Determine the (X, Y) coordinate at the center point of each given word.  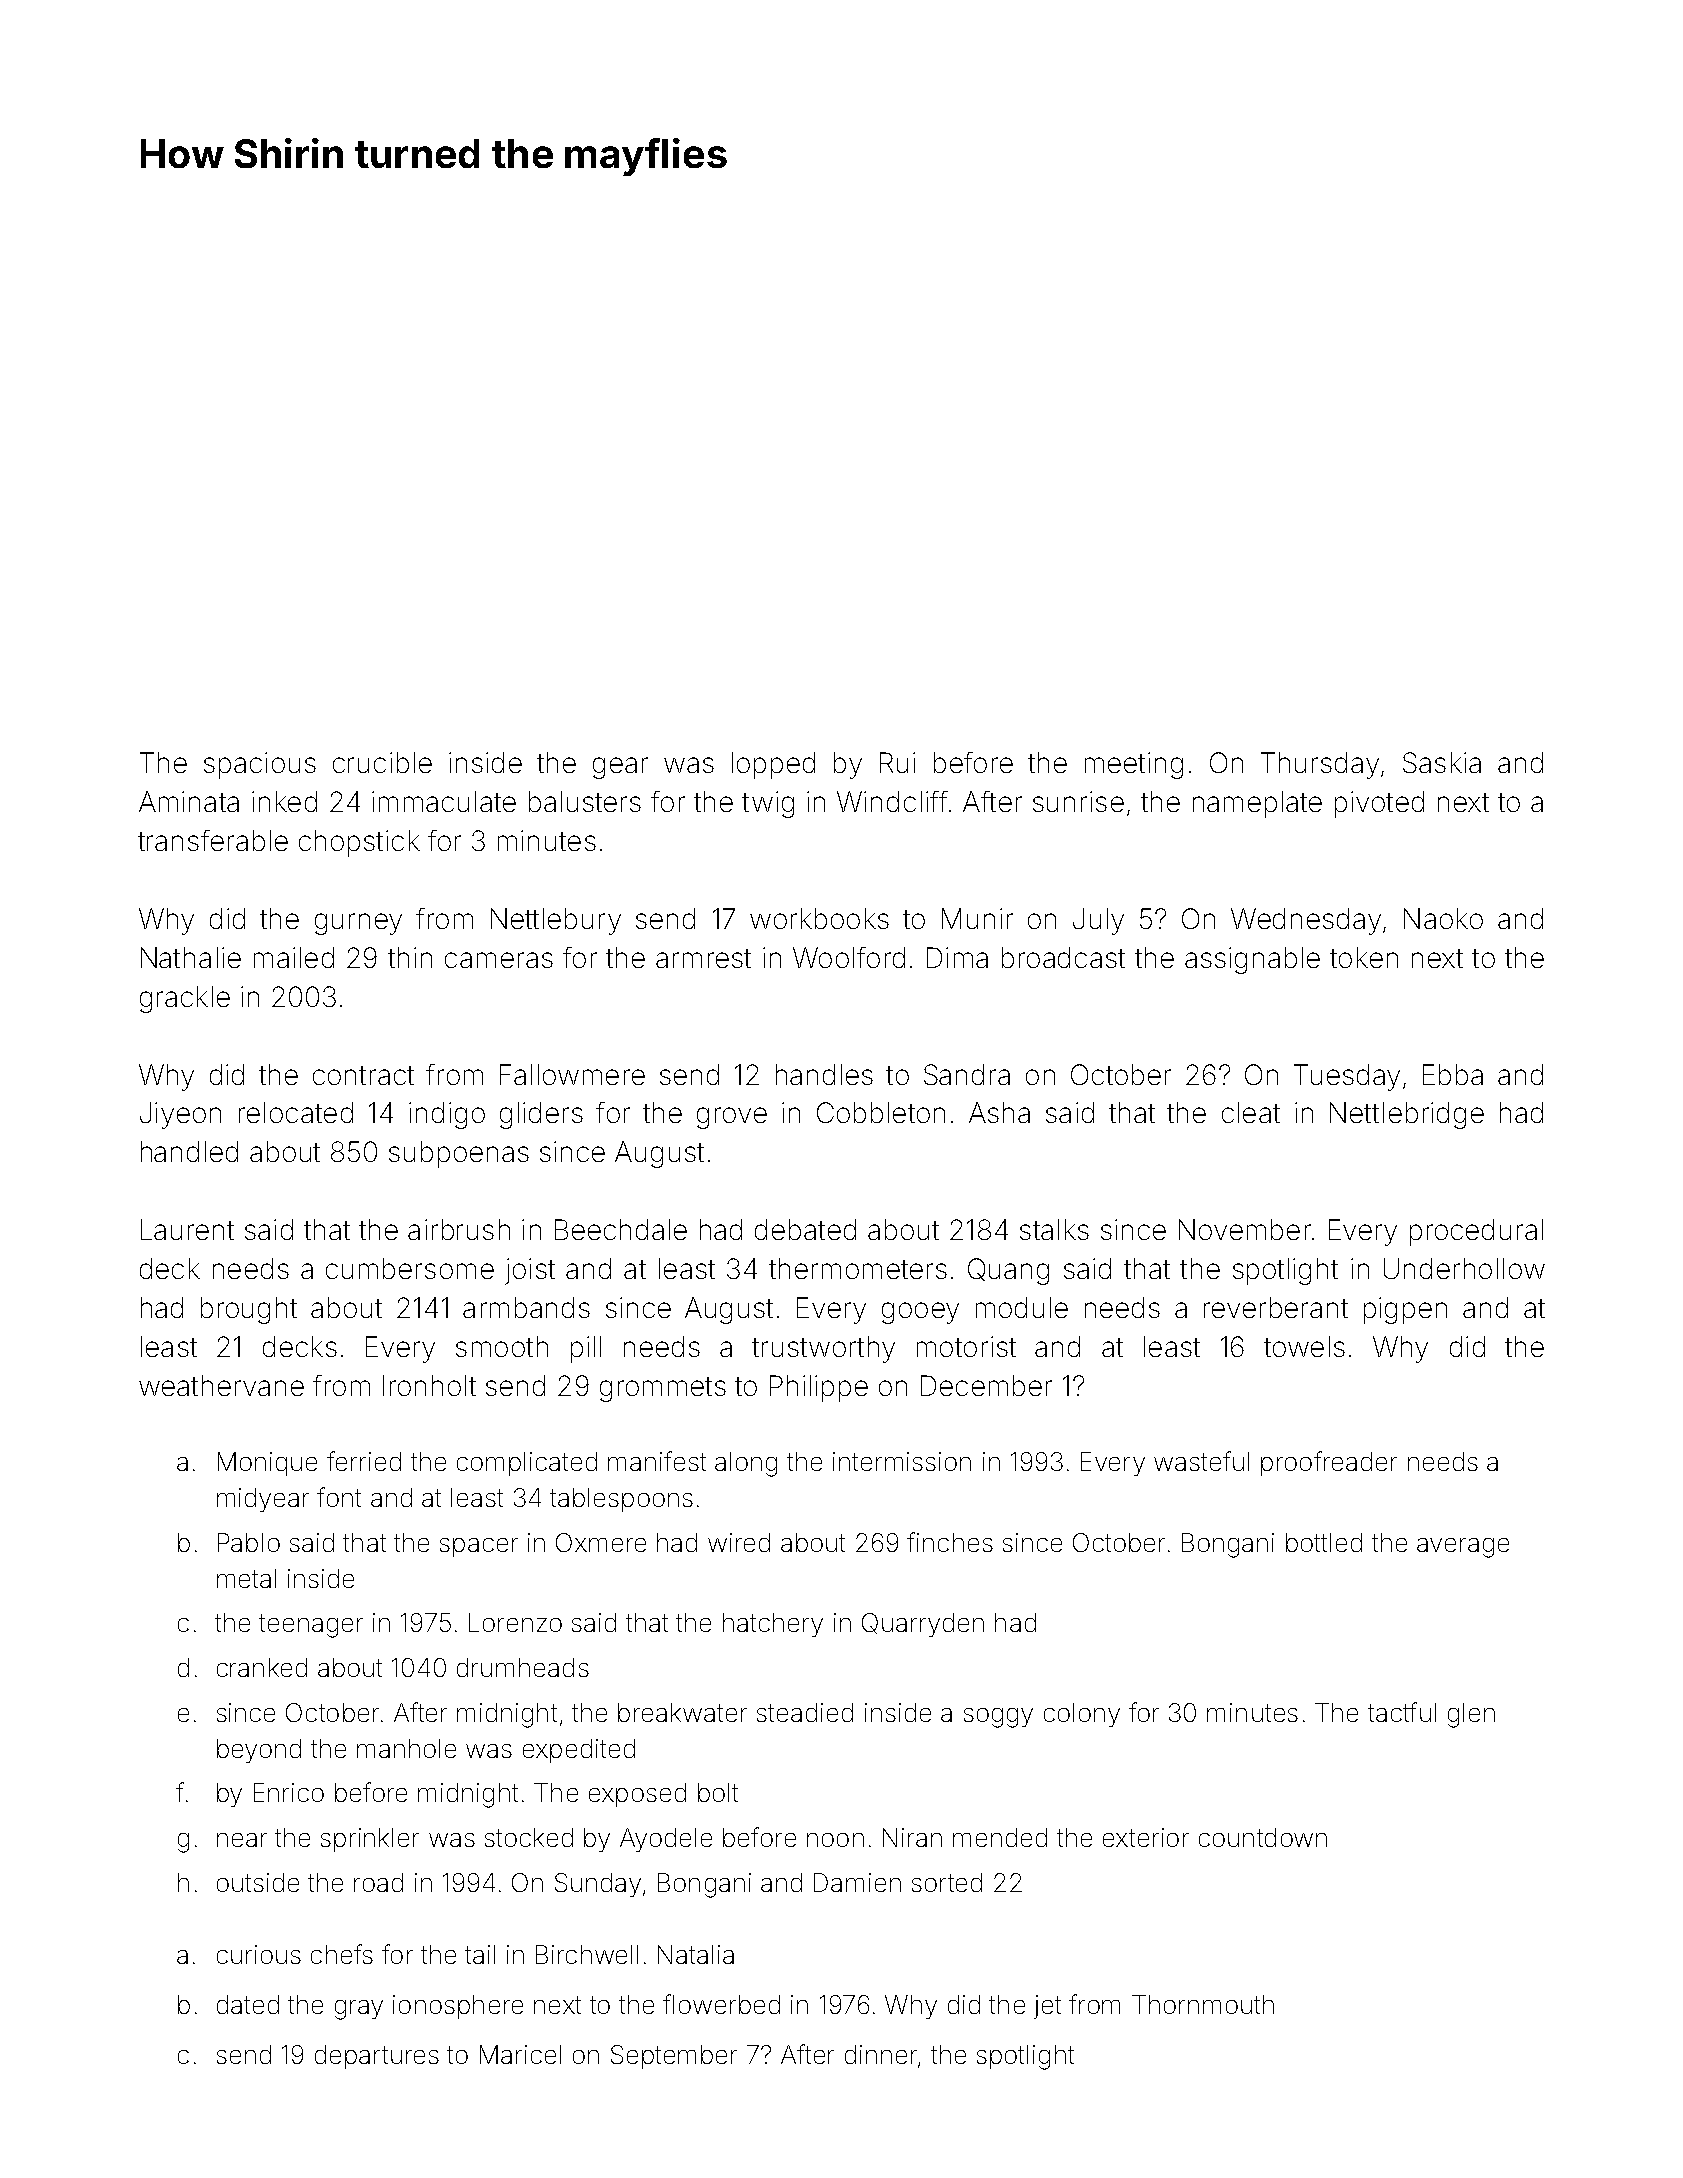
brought (249, 1310)
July (1098, 921)
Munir (977, 918)
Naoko (1443, 918)
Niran (912, 1837)
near (242, 1840)
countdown (1263, 1837)
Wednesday (1306, 921)
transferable (213, 840)
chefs (342, 1954)
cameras (499, 960)
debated (805, 1229)
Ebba (1453, 1074)
